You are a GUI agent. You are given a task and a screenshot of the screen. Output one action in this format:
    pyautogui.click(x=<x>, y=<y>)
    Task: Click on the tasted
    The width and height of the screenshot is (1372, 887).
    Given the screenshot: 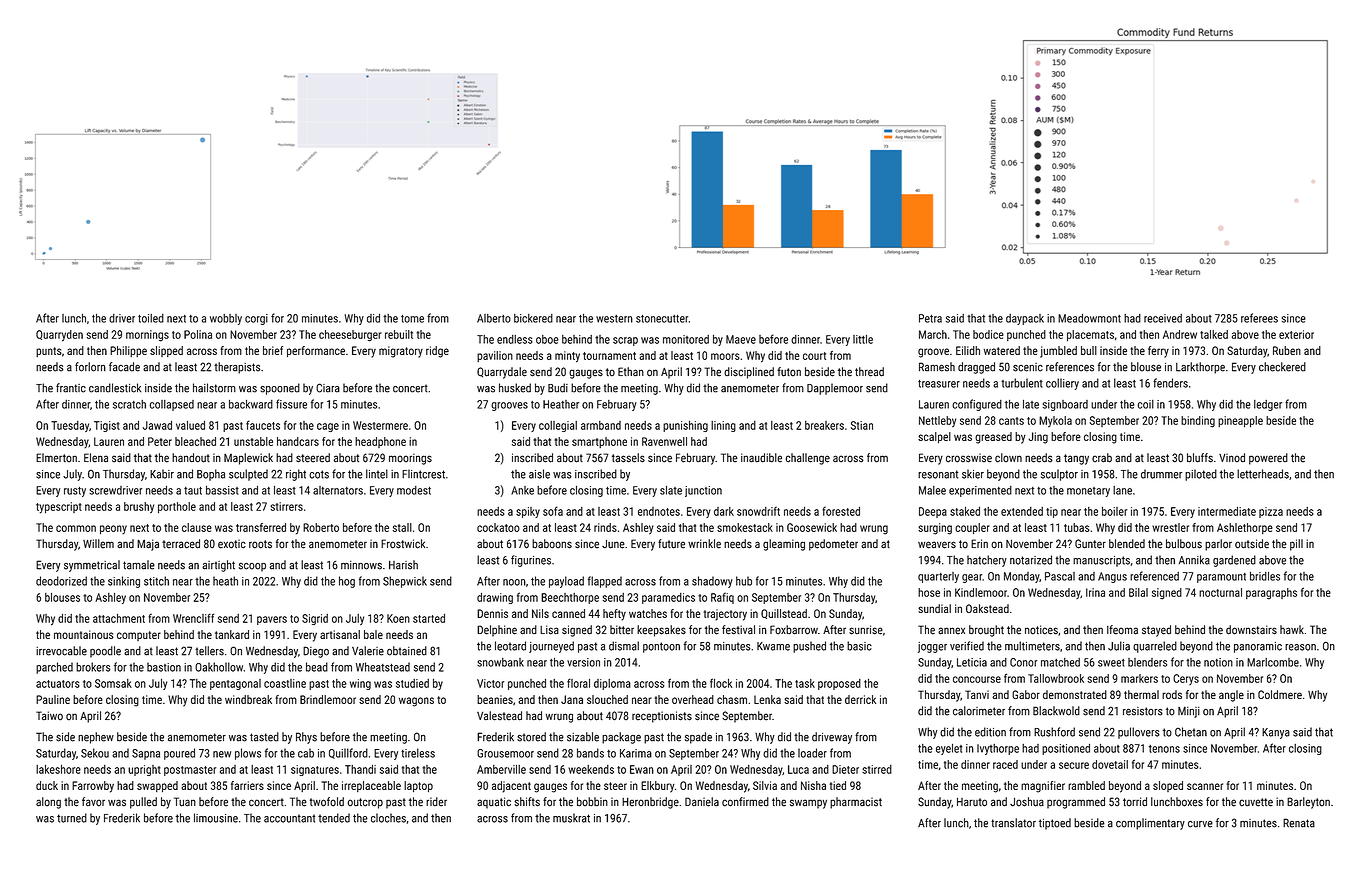 What is the action you would take?
    pyautogui.click(x=264, y=737)
